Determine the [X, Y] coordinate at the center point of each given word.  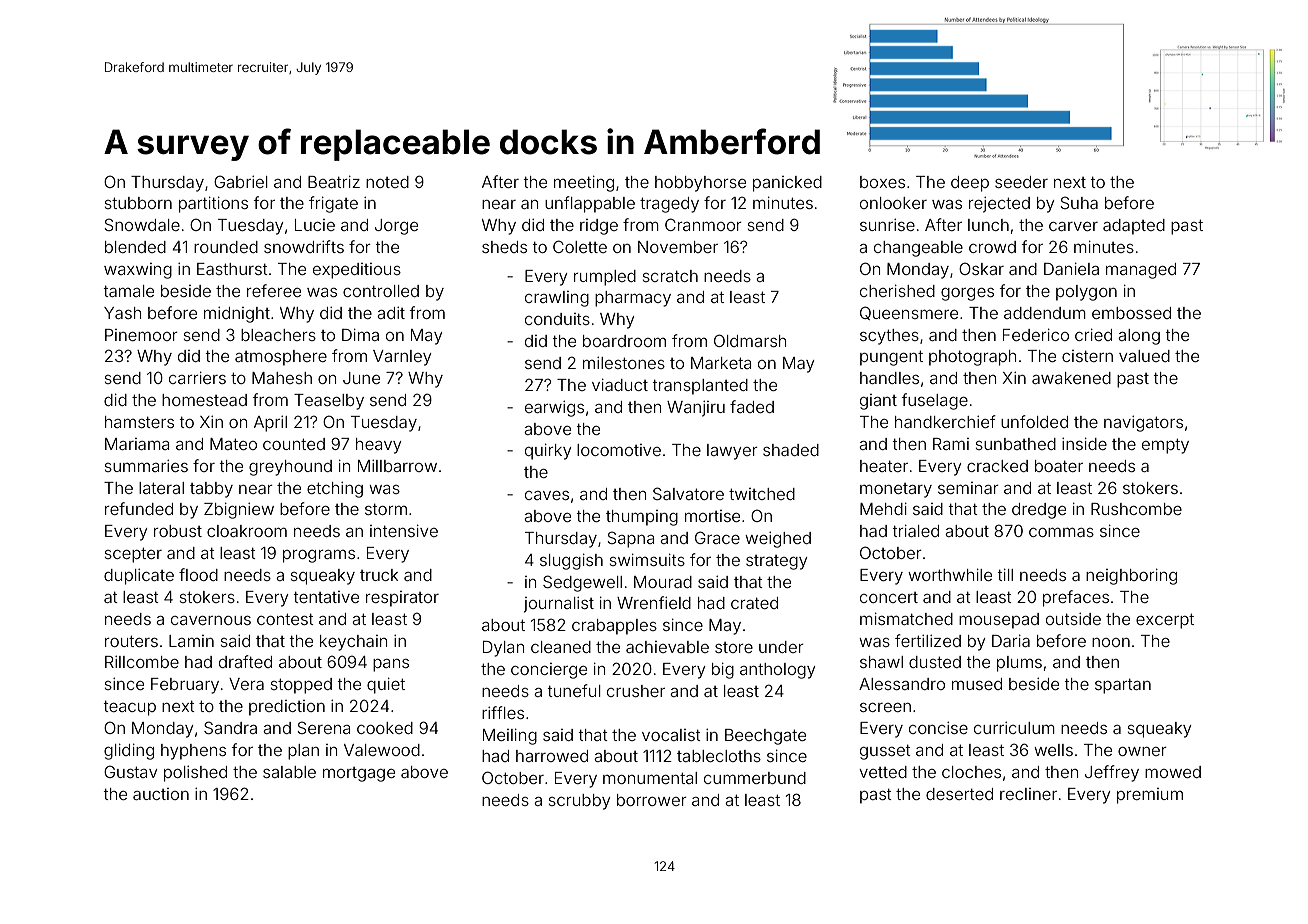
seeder [1021, 182]
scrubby [580, 802]
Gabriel [241, 181]
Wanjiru [696, 409]
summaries [146, 466]
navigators [1143, 424]
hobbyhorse [700, 184]
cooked [385, 728]
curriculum [1014, 728]
